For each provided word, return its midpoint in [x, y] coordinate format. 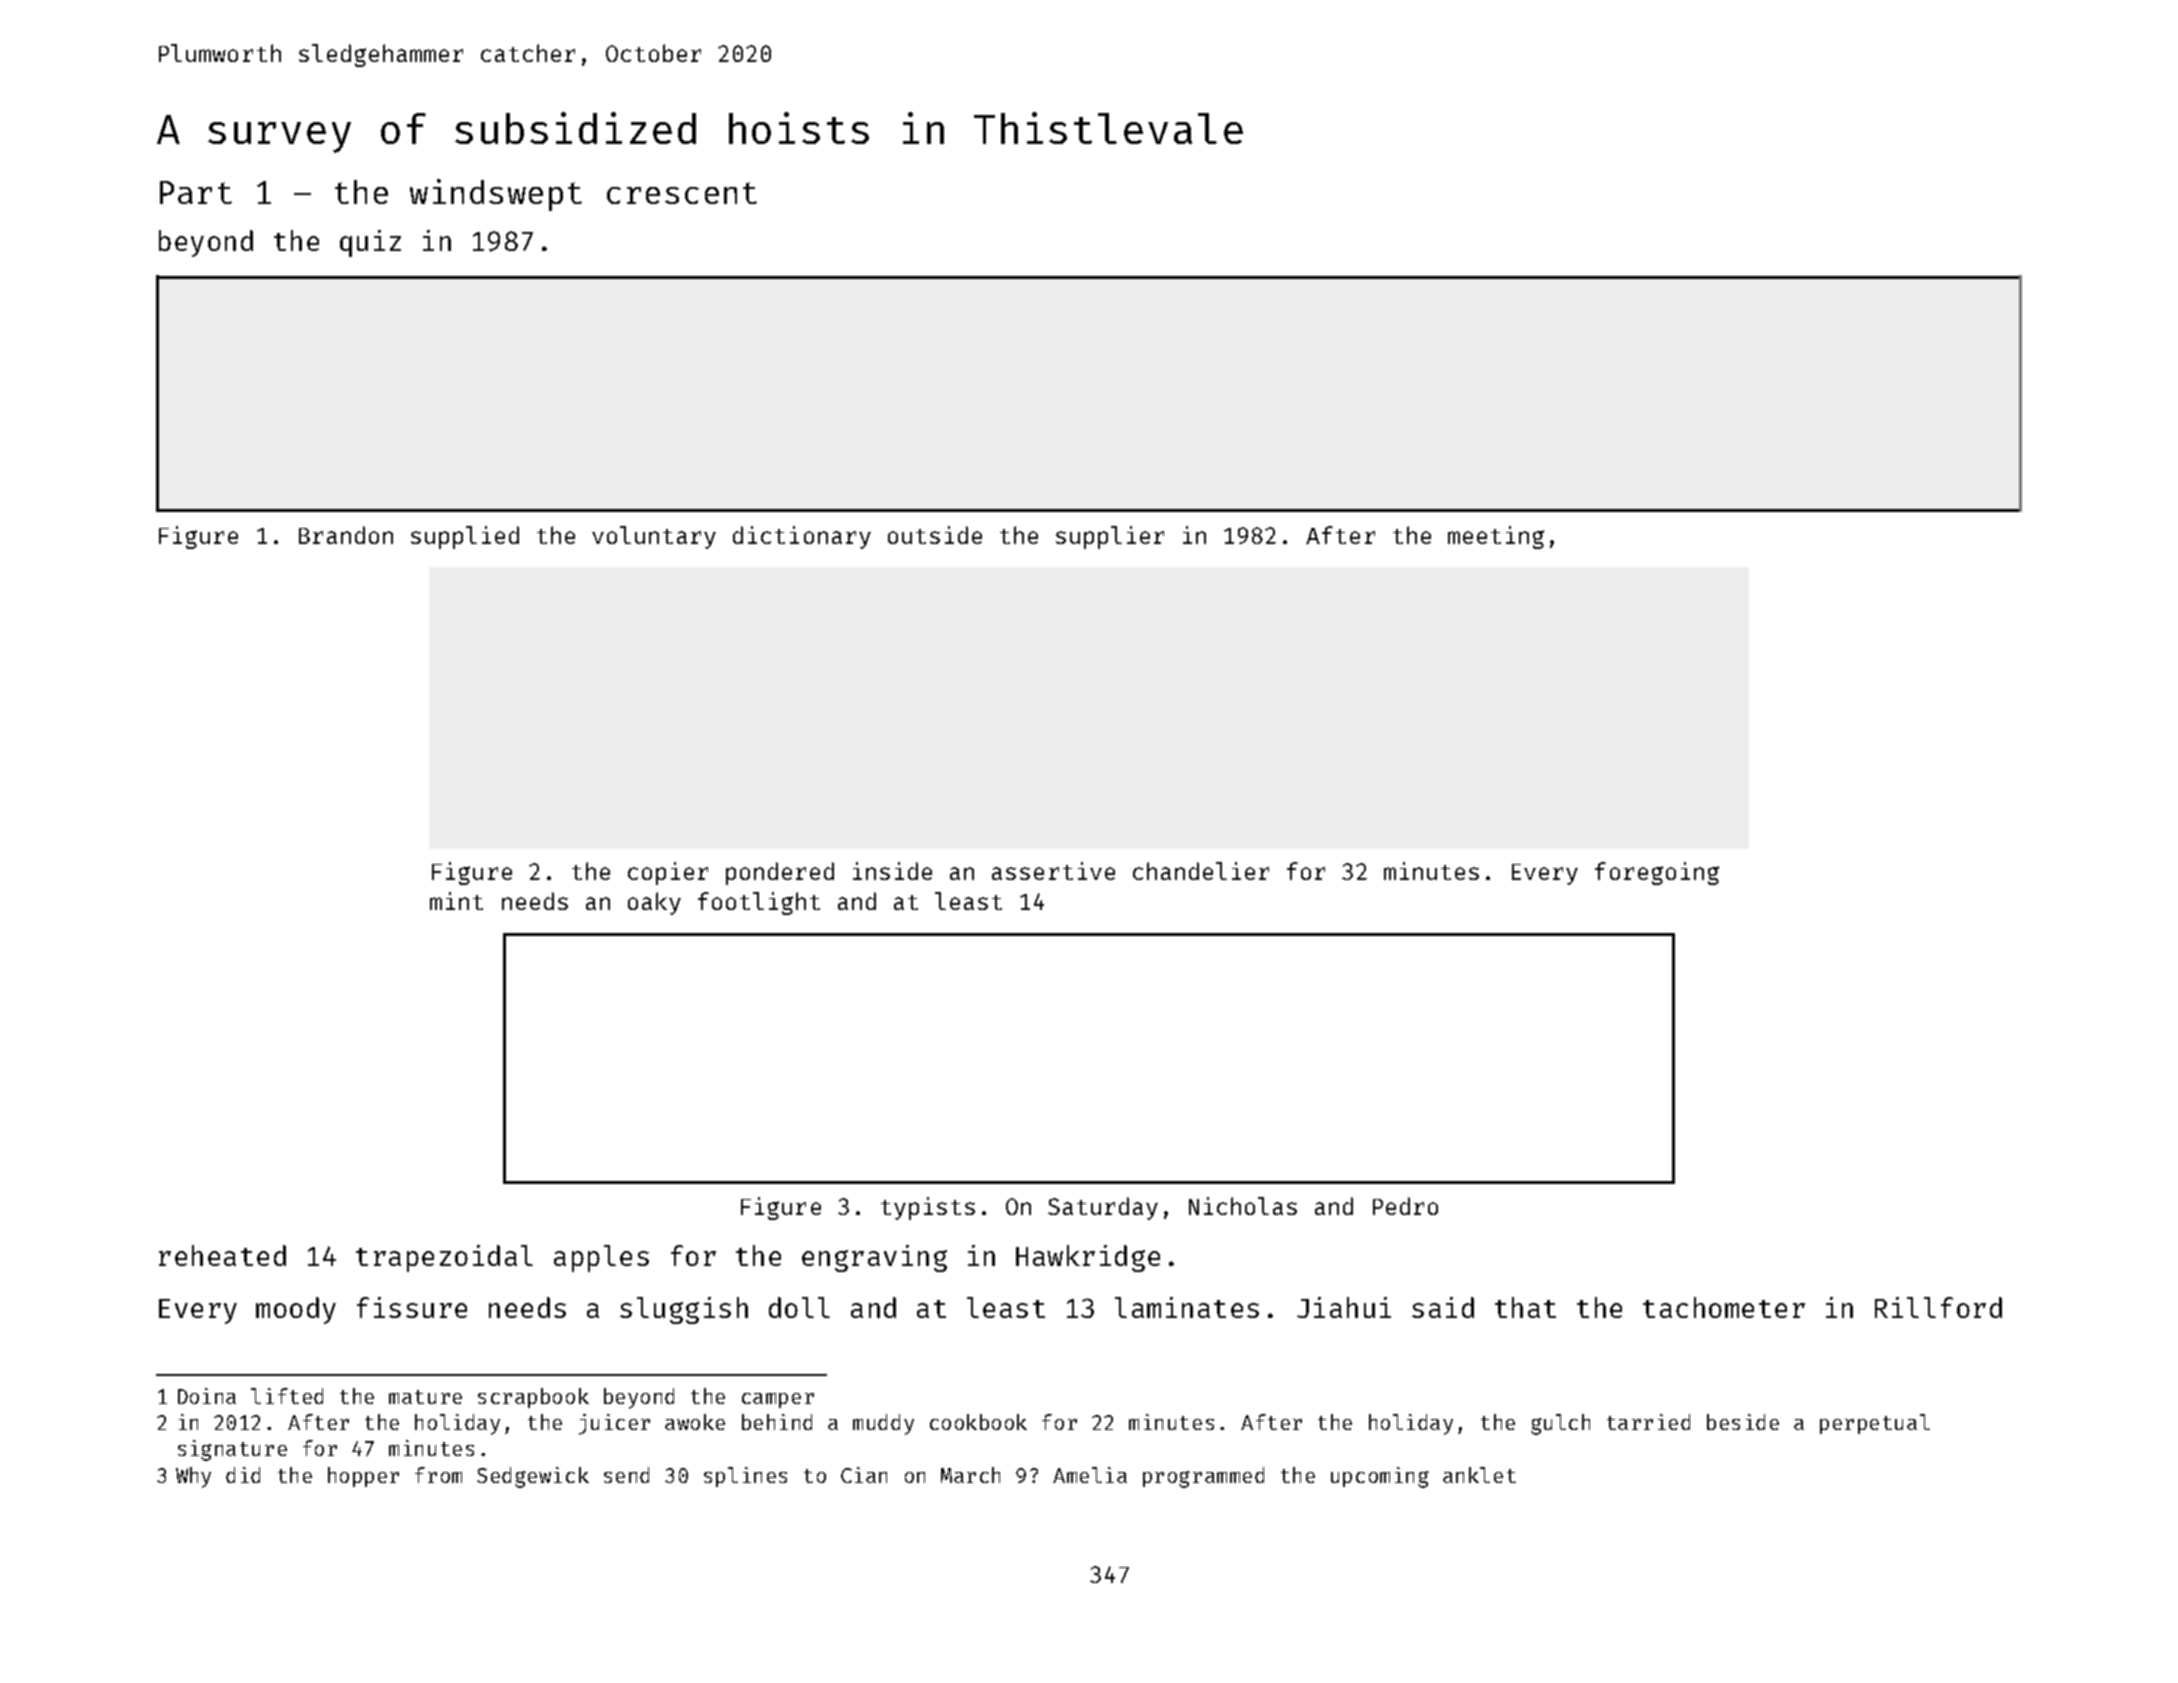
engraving [874, 1258]
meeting [1496, 537]
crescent [682, 193]
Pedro [1405, 1206]
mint [456, 901]
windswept [496, 195]
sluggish [684, 1310]
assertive [1053, 871]
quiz [370, 243]
